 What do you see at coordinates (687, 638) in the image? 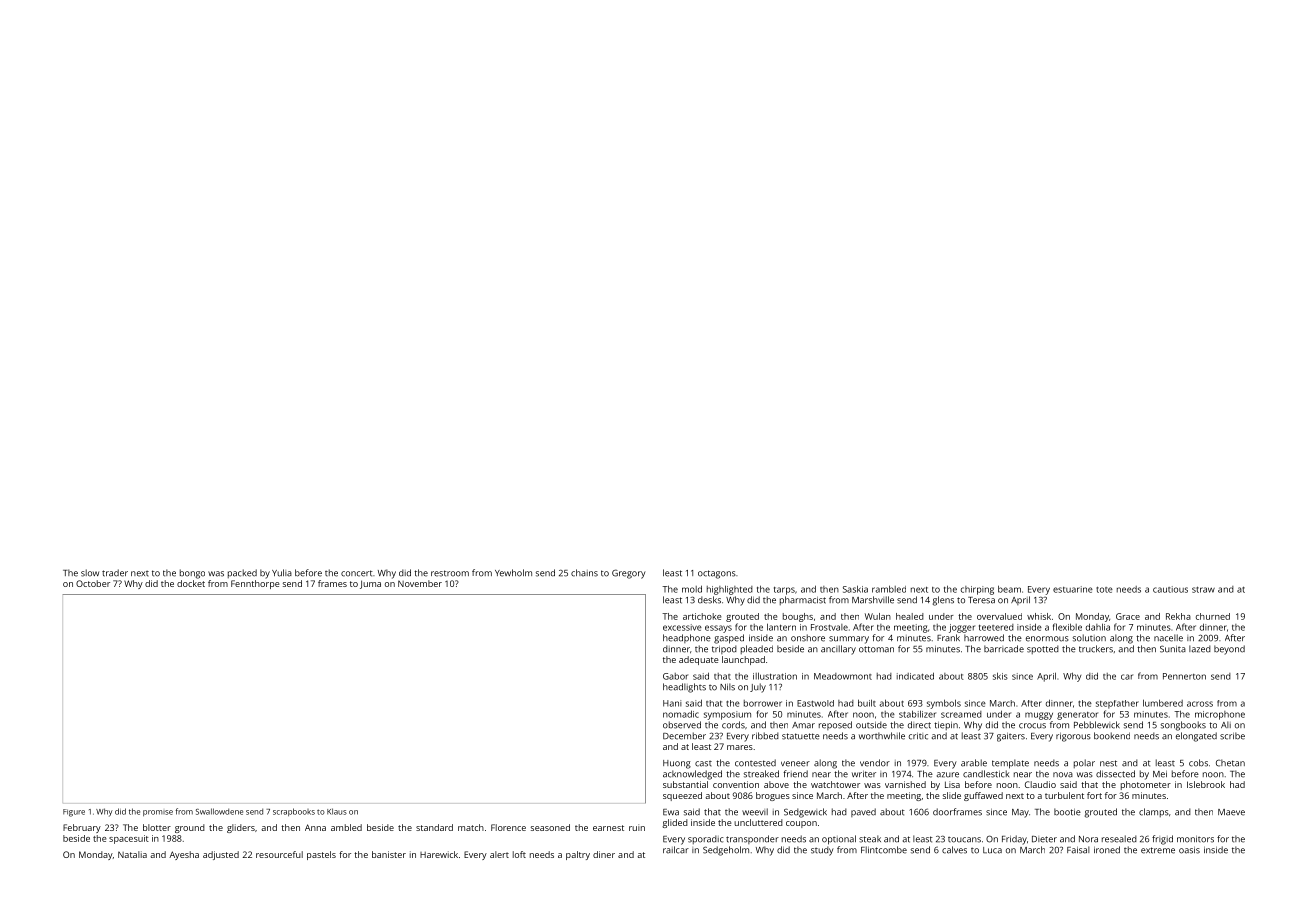
I see `headphone` at bounding box center [687, 638].
